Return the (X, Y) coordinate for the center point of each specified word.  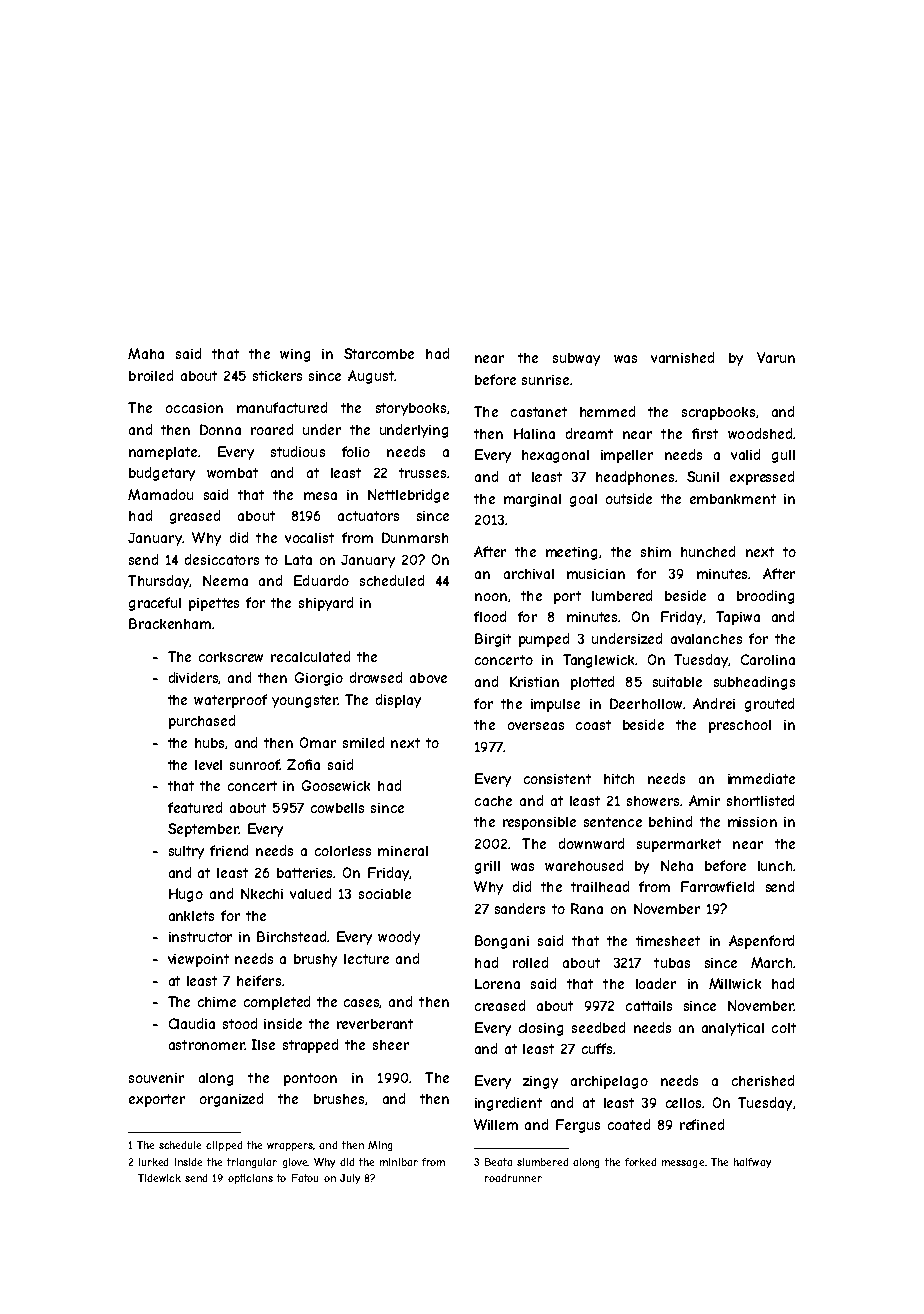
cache (493, 801)
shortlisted (760, 800)
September (203, 830)
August (371, 377)
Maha (146, 353)
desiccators (222, 559)
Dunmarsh (415, 537)
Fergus (578, 1126)
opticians (250, 1179)
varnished (682, 357)
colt (784, 1028)
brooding (765, 597)
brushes (339, 1099)
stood (240, 1023)
